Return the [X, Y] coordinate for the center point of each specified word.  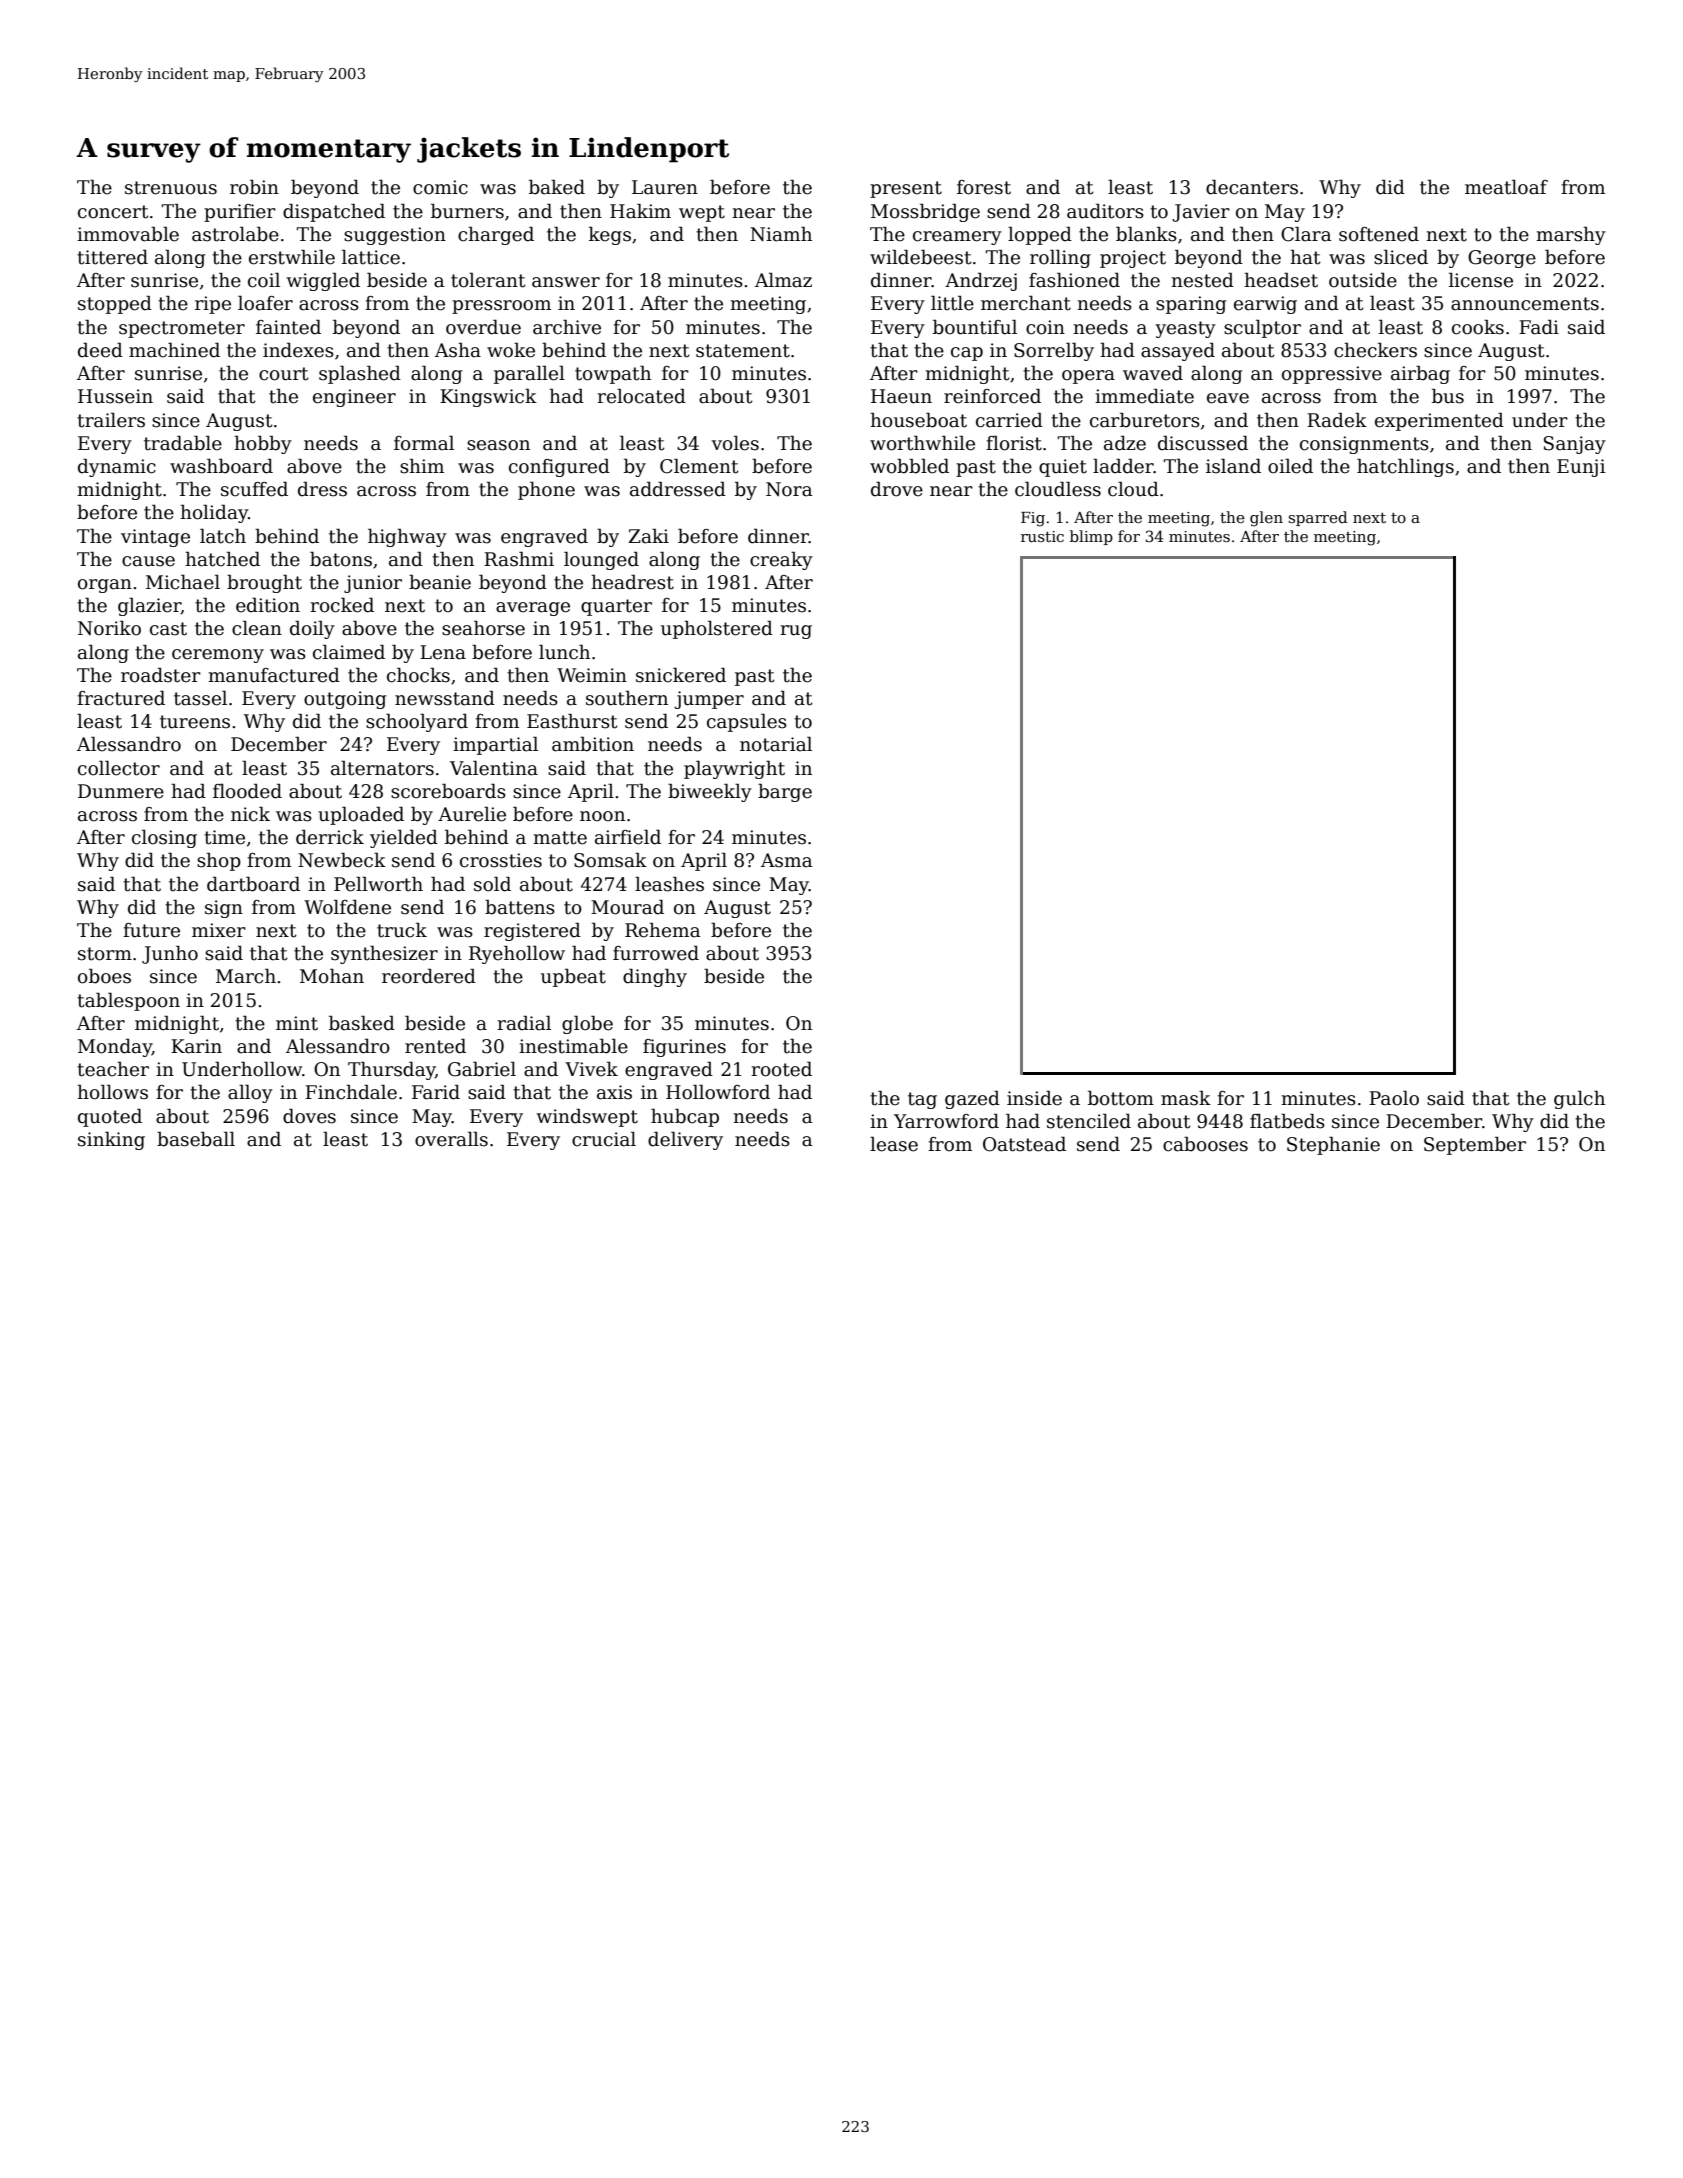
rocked [342, 605]
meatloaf [1506, 187]
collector [119, 768]
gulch [1579, 1099]
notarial [776, 744]
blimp [1091, 537]
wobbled [909, 466]
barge [785, 792]
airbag [1420, 374]
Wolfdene [347, 907]
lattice [371, 257]
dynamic [117, 467]
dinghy [655, 977]
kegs [610, 235]
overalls [451, 1139]
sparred [1318, 518]
